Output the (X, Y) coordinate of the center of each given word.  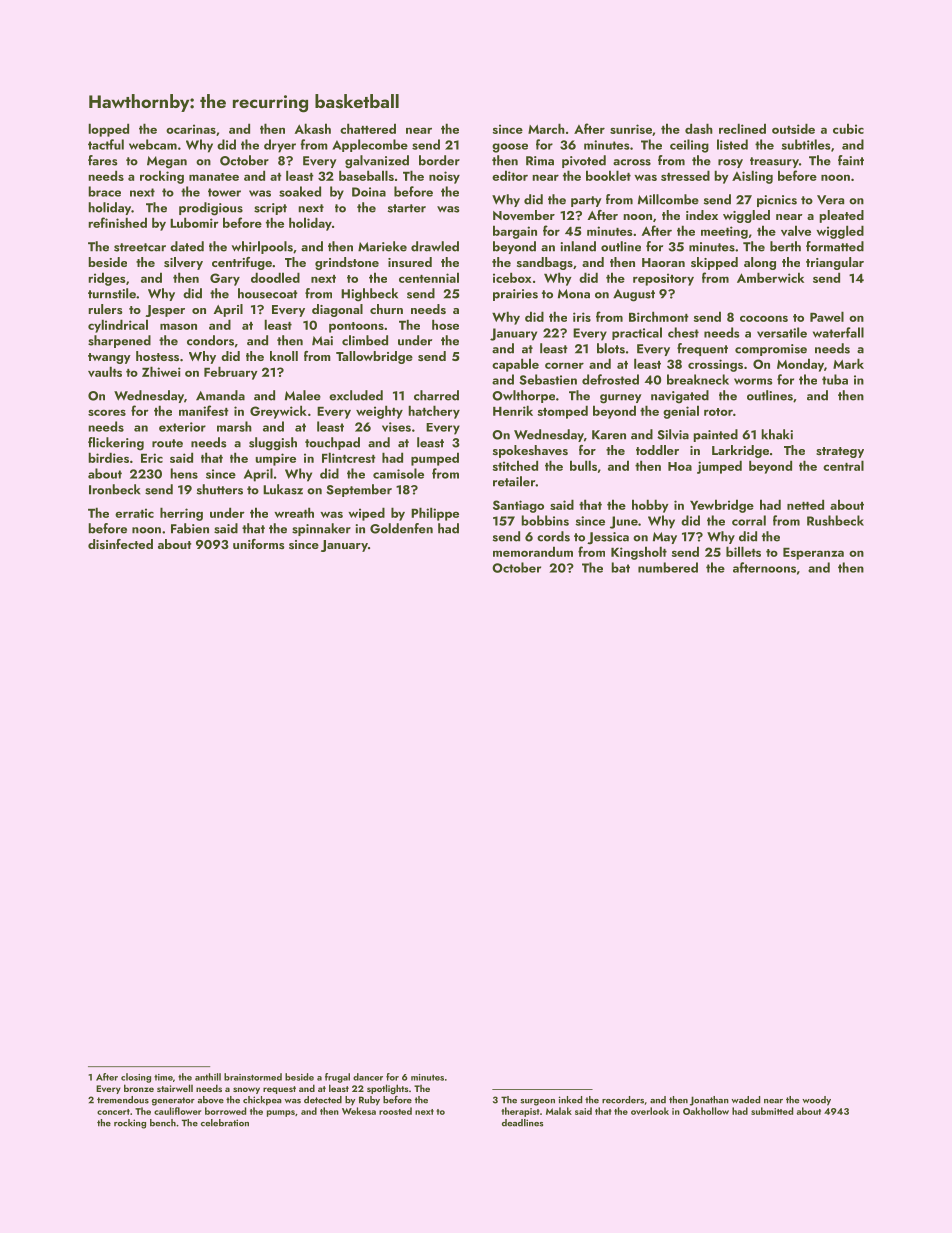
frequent (702, 349)
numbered (668, 567)
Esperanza (813, 554)
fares (103, 160)
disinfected (120, 544)
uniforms (259, 544)
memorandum (533, 551)
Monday (800, 365)
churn (386, 309)
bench (163, 1123)
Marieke (382, 246)
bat (620, 567)
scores (107, 412)
